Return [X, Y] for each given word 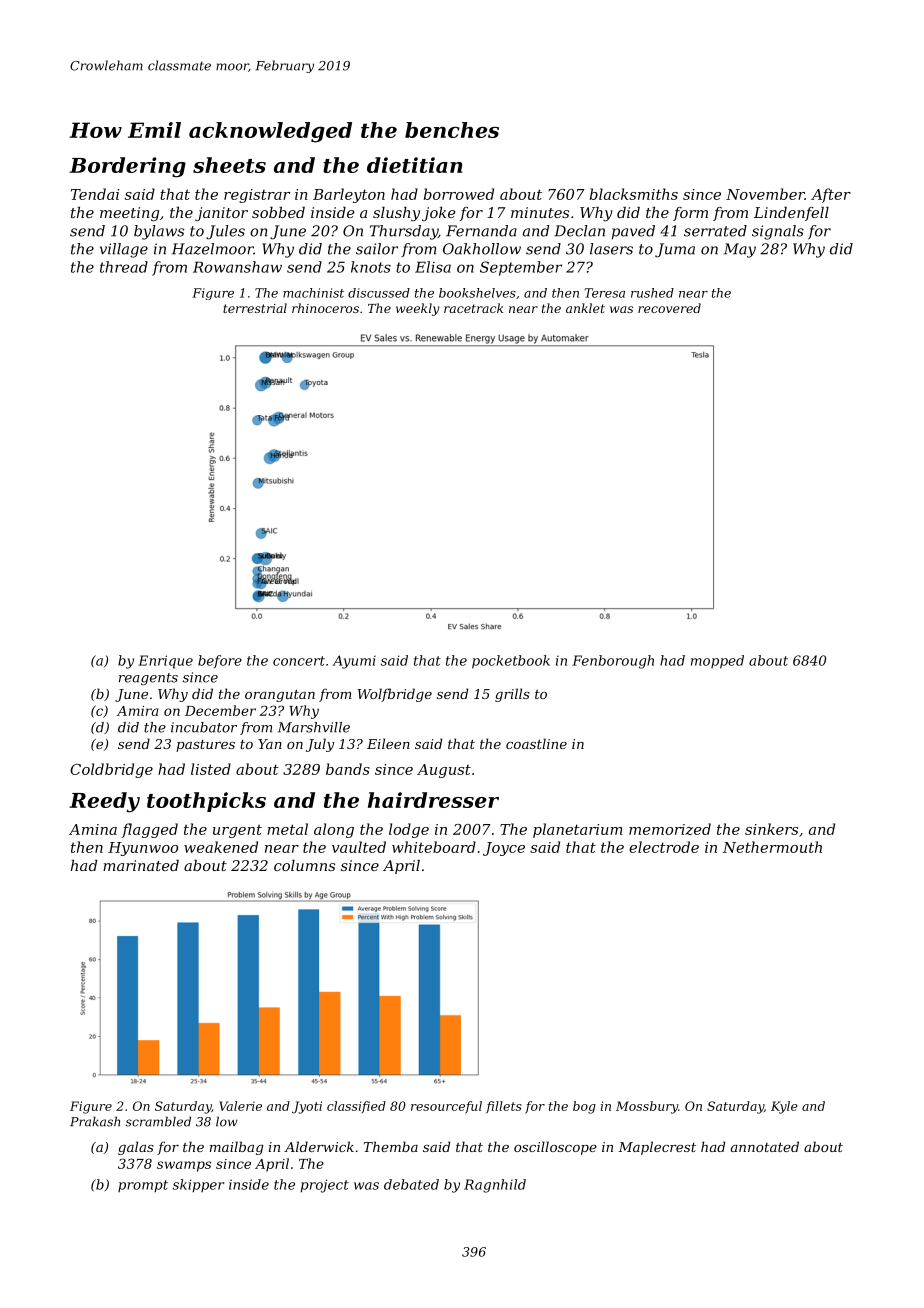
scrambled [158, 1121]
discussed [379, 293]
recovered [669, 308]
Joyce [504, 849]
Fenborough [613, 662]
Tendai [95, 194]
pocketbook [511, 662]
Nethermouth [772, 847]
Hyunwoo [143, 849]
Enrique [165, 662]
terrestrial [255, 308]
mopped [717, 662]
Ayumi [354, 662]
